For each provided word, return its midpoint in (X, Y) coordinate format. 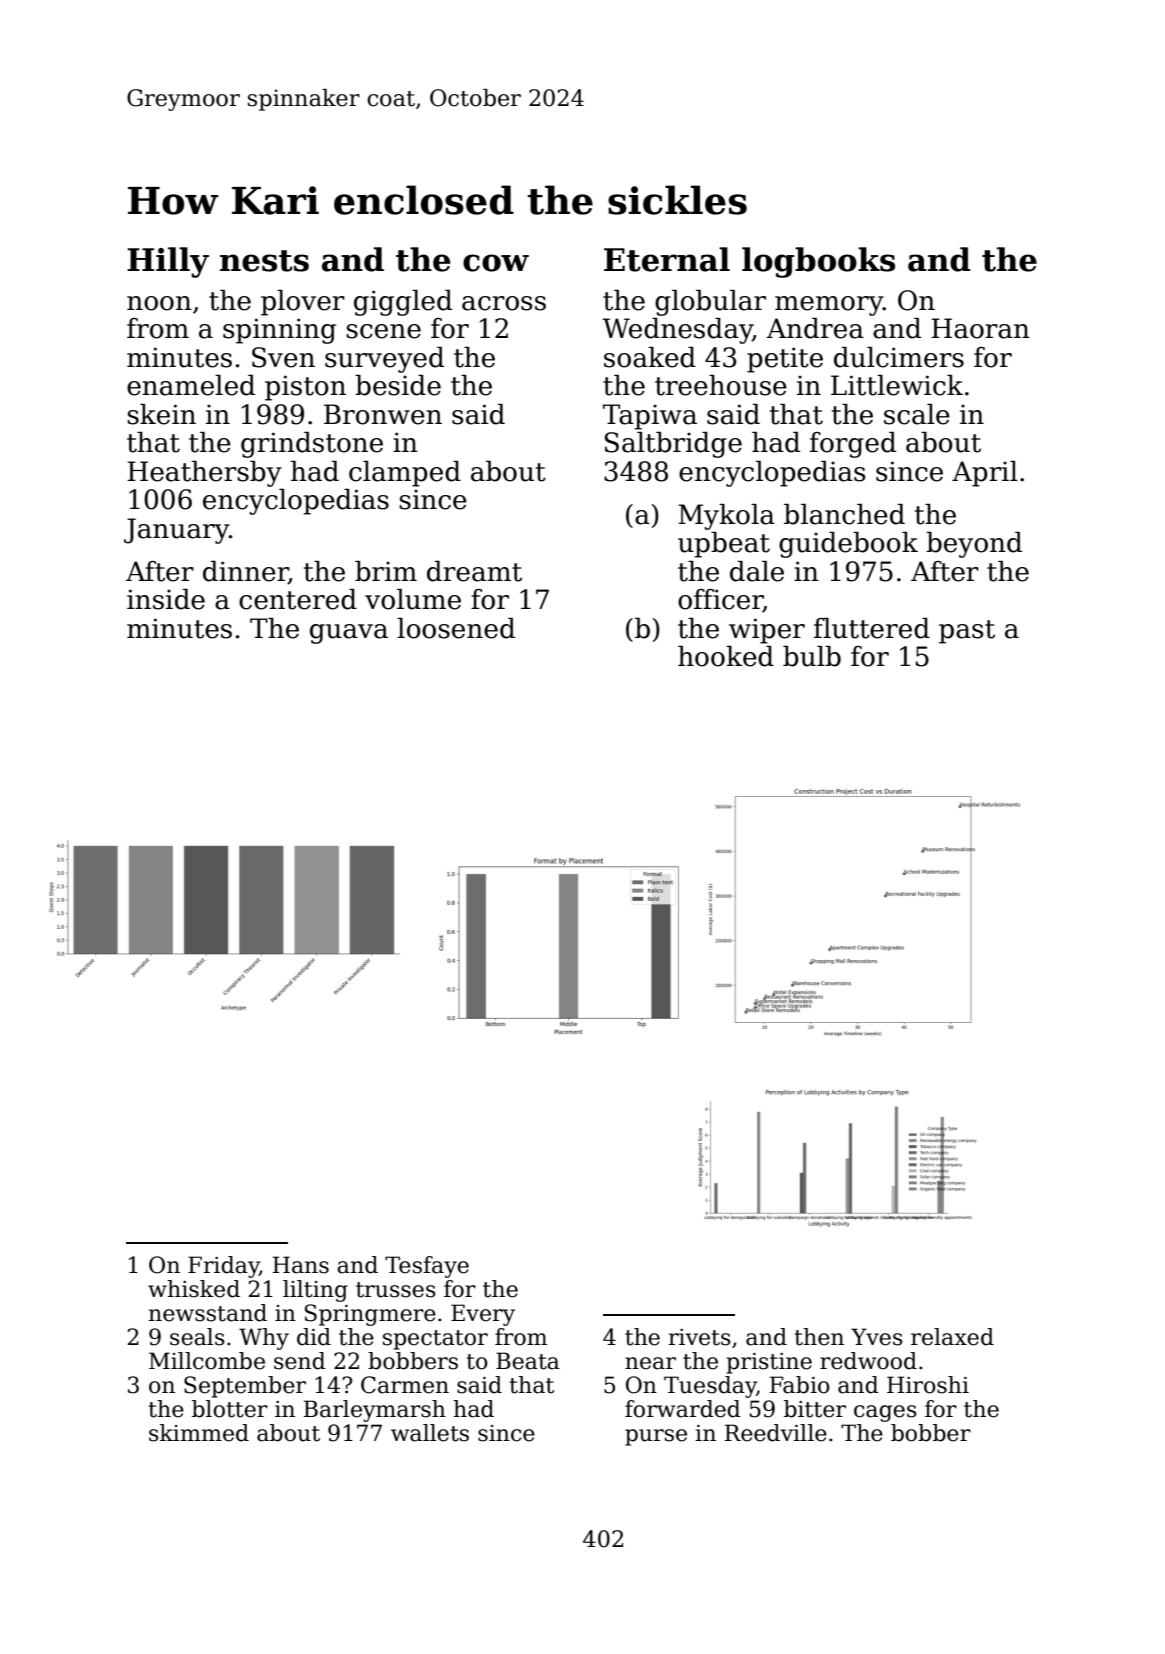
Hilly (168, 262)
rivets (700, 1337)
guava (349, 634)
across (504, 303)
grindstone (312, 445)
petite (785, 360)
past (967, 632)
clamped (405, 474)
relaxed (952, 1337)
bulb (812, 656)
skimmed (199, 1433)
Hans (301, 1265)
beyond (974, 545)
